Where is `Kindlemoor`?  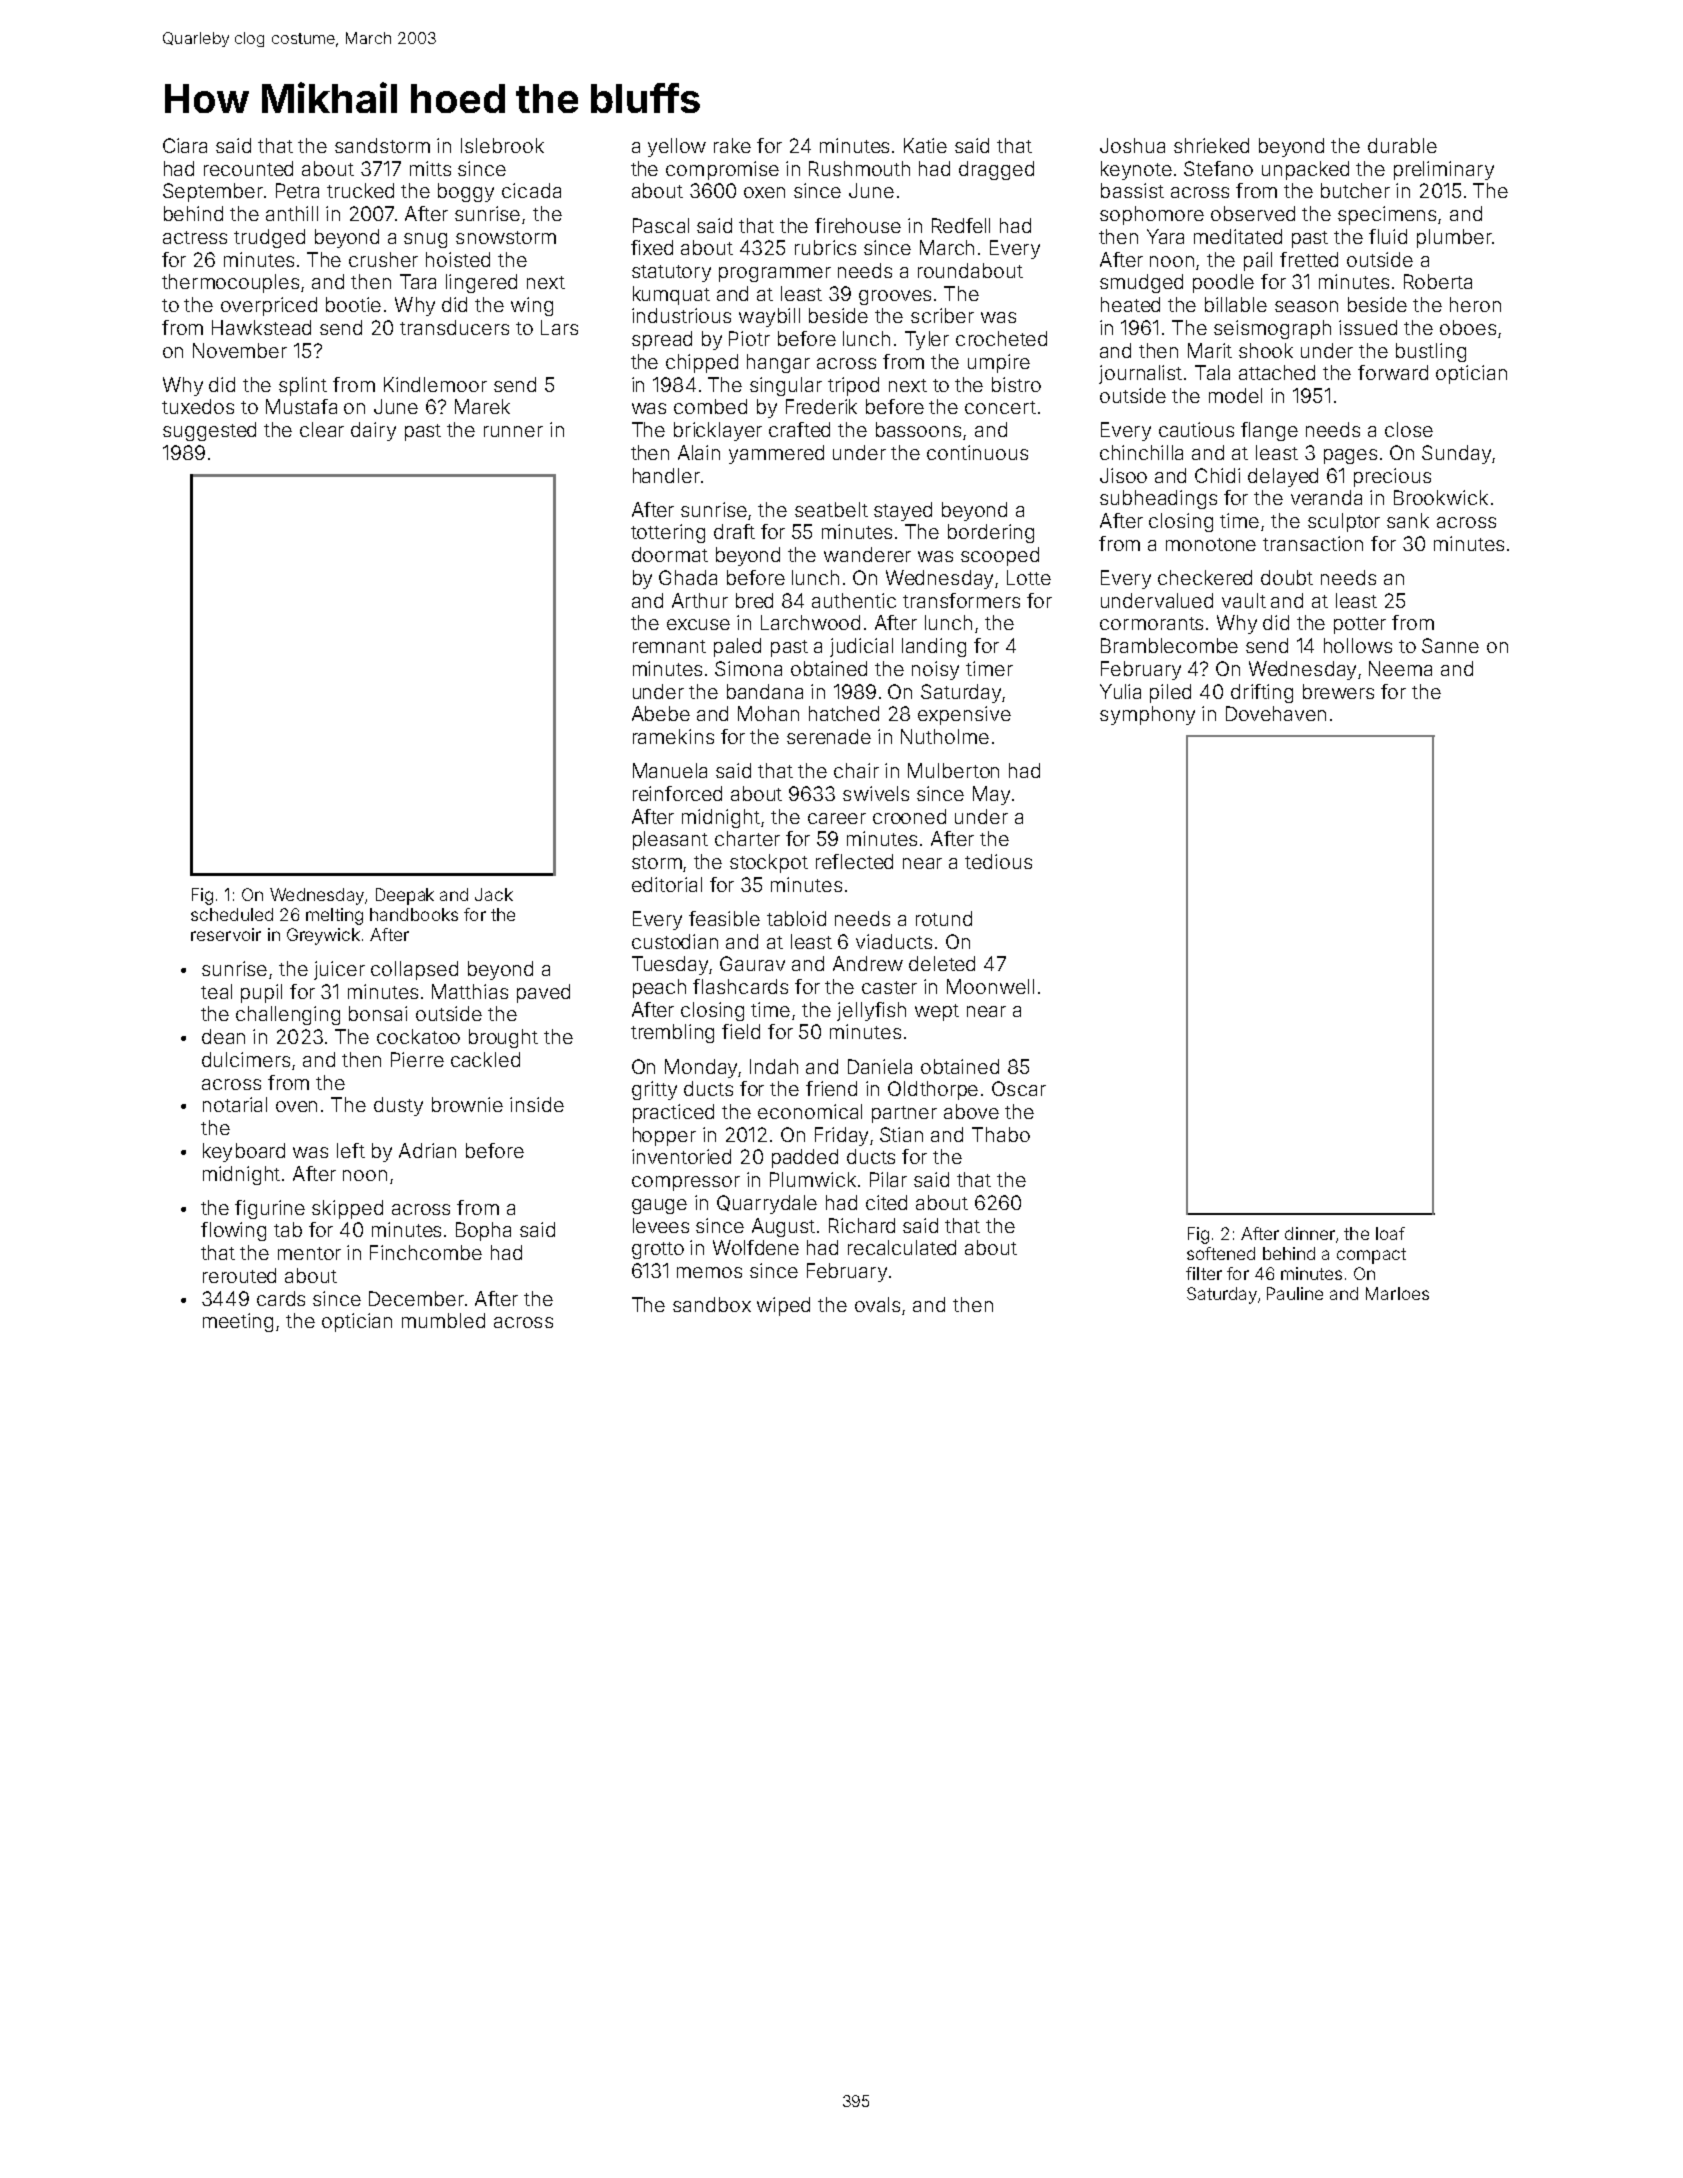
Kindlemoor is located at coordinates (435, 384).
